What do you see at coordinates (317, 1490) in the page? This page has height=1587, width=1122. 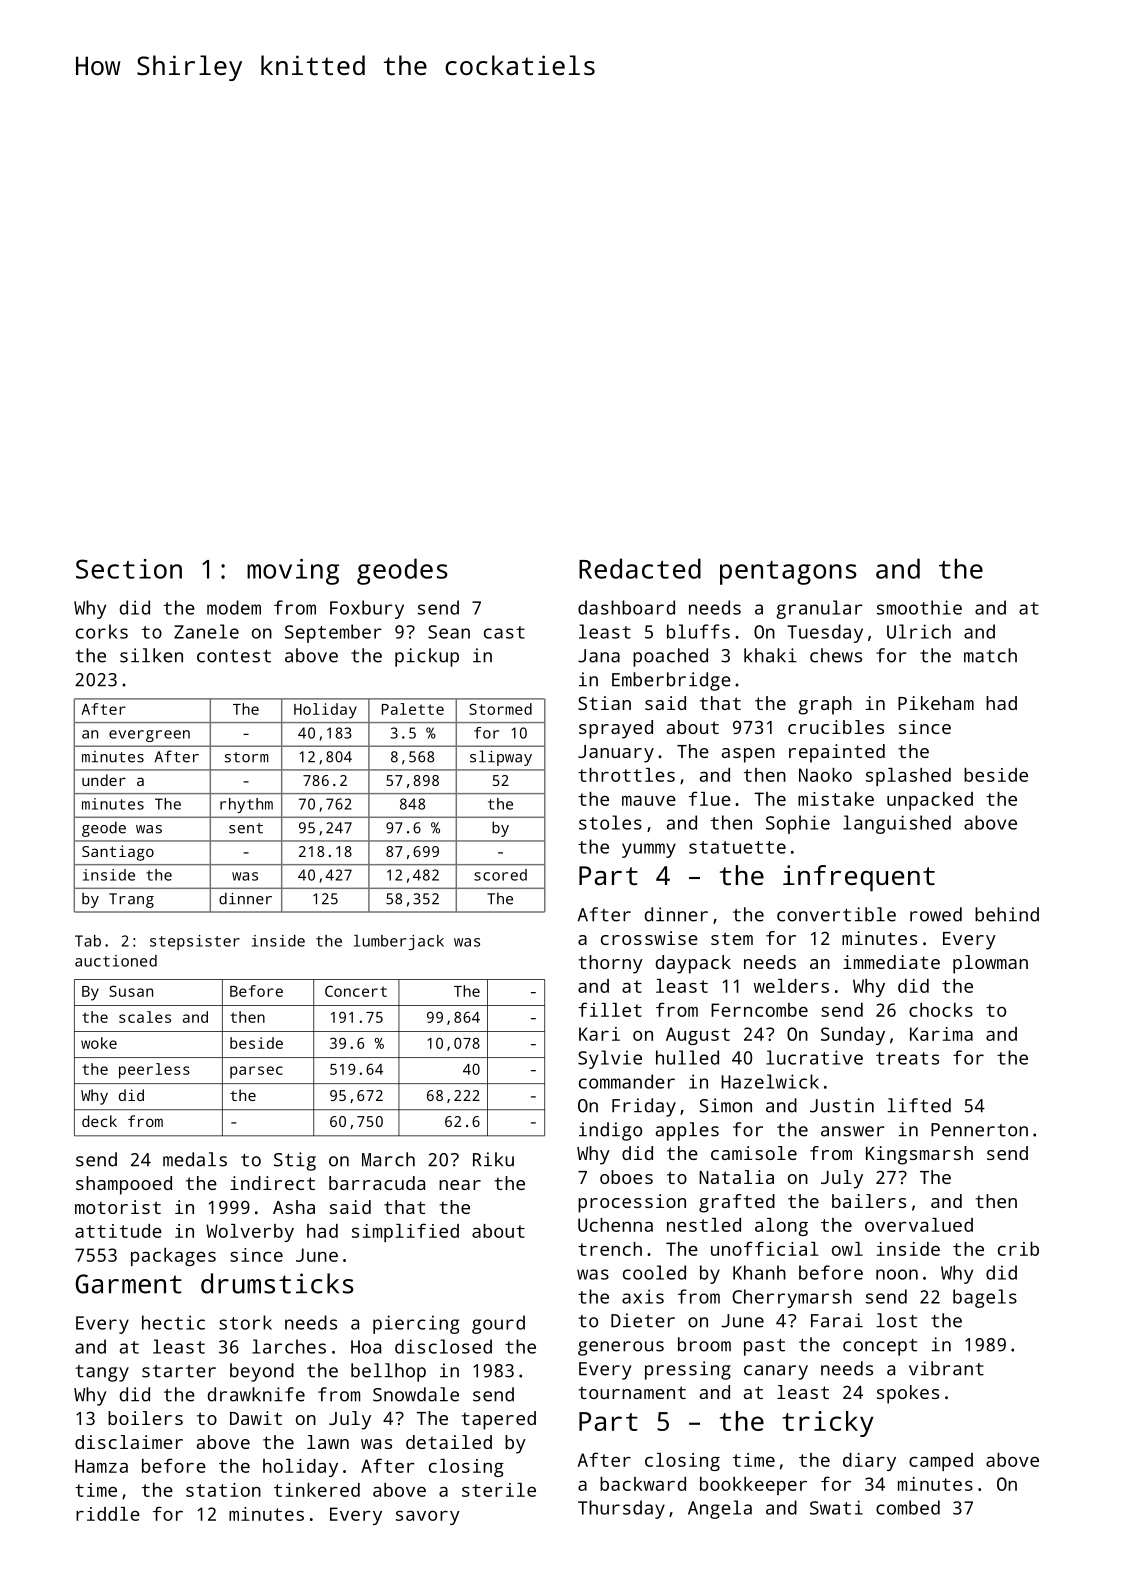 I see `tinkered` at bounding box center [317, 1490].
